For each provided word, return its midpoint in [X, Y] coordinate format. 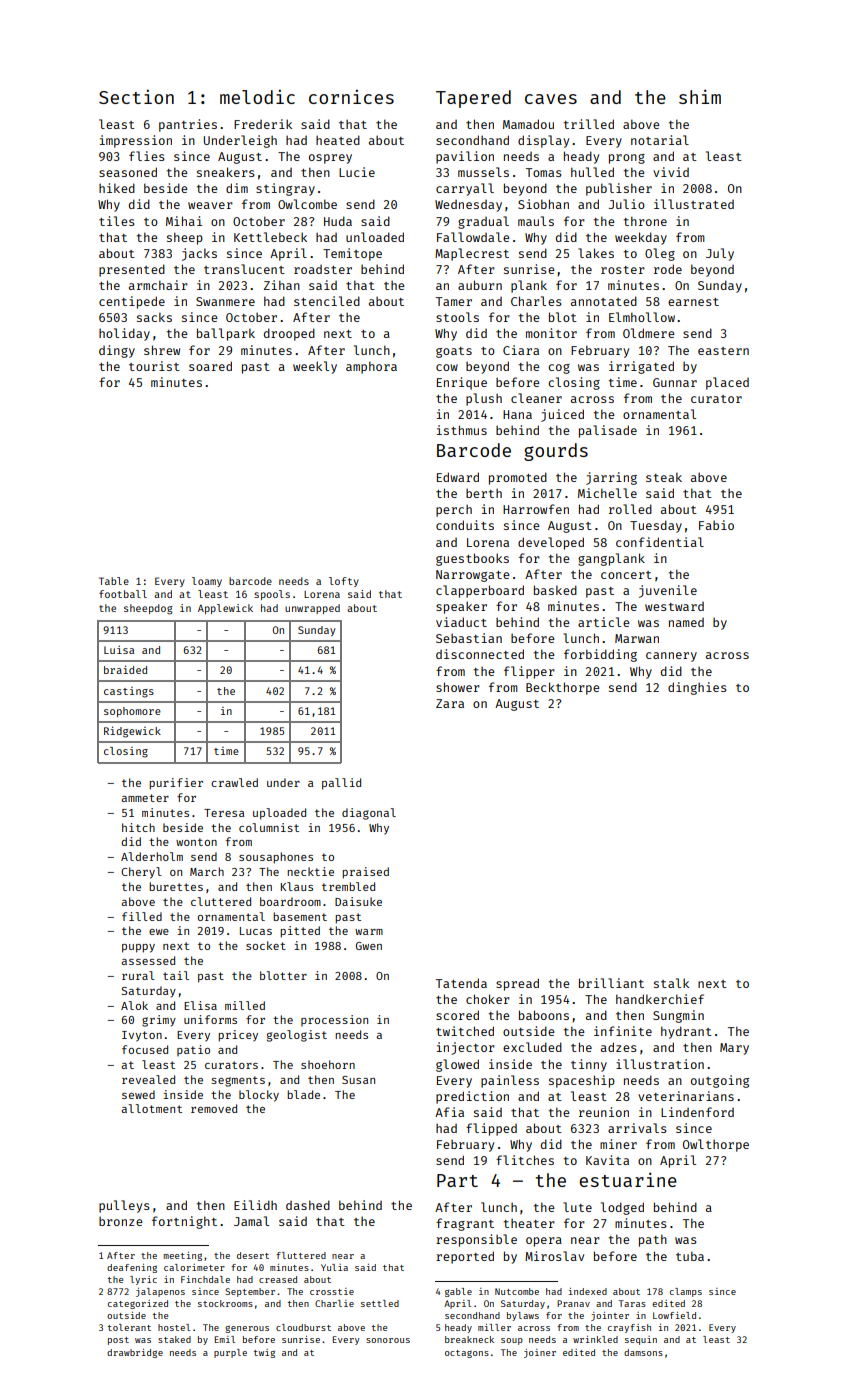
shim [700, 96]
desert [253, 1255]
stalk [671, 983]
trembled [348, 886]
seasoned [128, 172]
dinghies [697, 688]
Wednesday [468, 206]
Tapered [473, 99]
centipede [132, 302]
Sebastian [469, 638]
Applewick [225, 609]
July [720, 254]
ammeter [145, 798]
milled [245, 1005]
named [686, 622]
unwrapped [312, 609]
